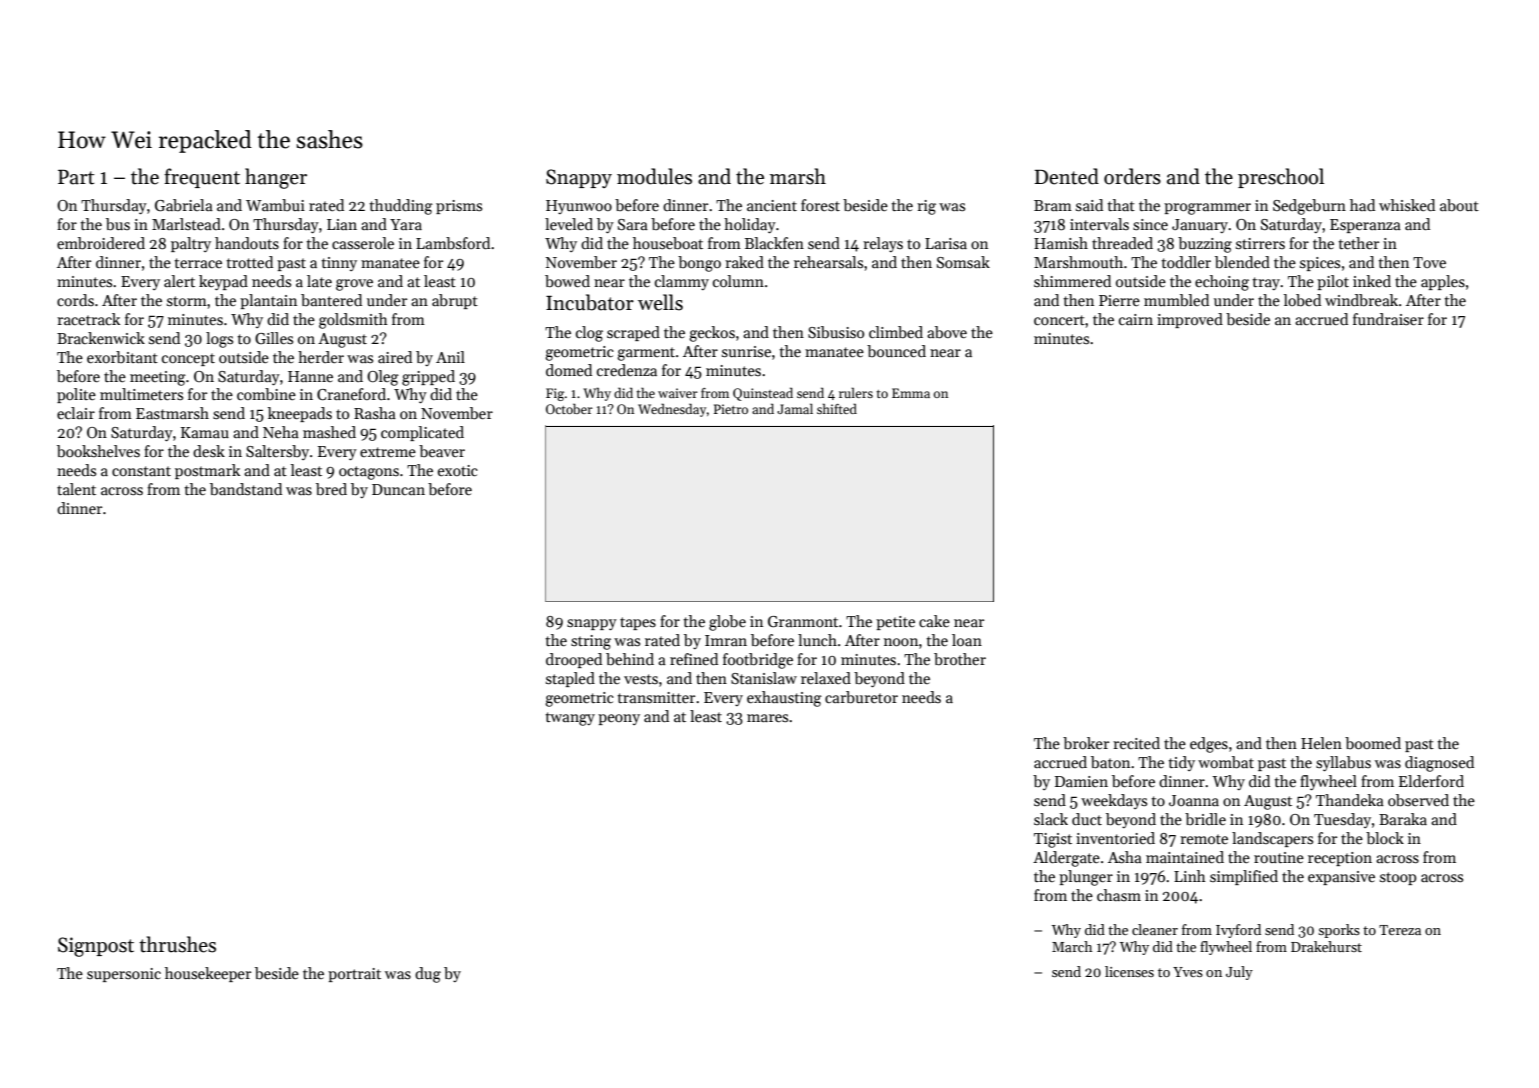  Describe the element at coordinates (817, 640) in the screenshot. I see `lunch` at that location.
